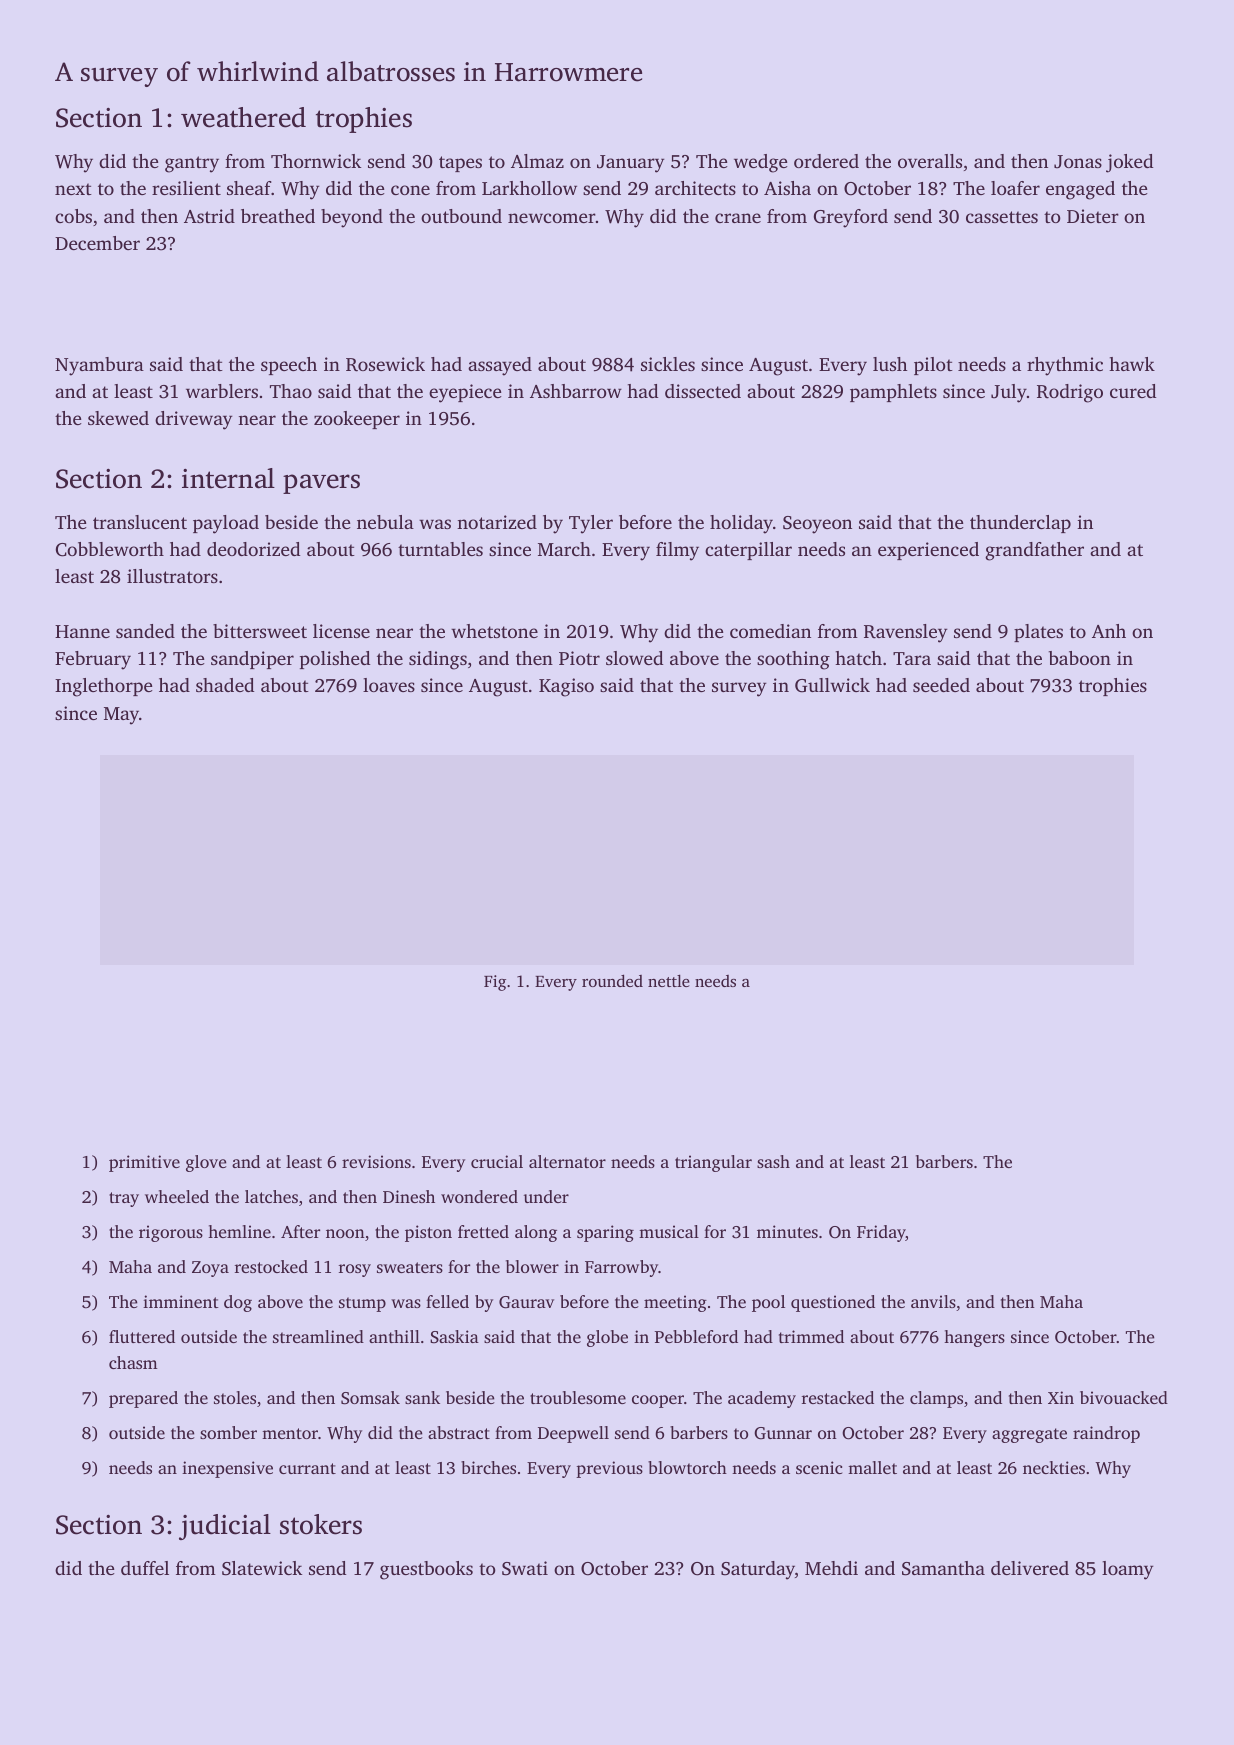 The image size is (1234, 1745). I want to click on Ravensley, so click(905, 633).
